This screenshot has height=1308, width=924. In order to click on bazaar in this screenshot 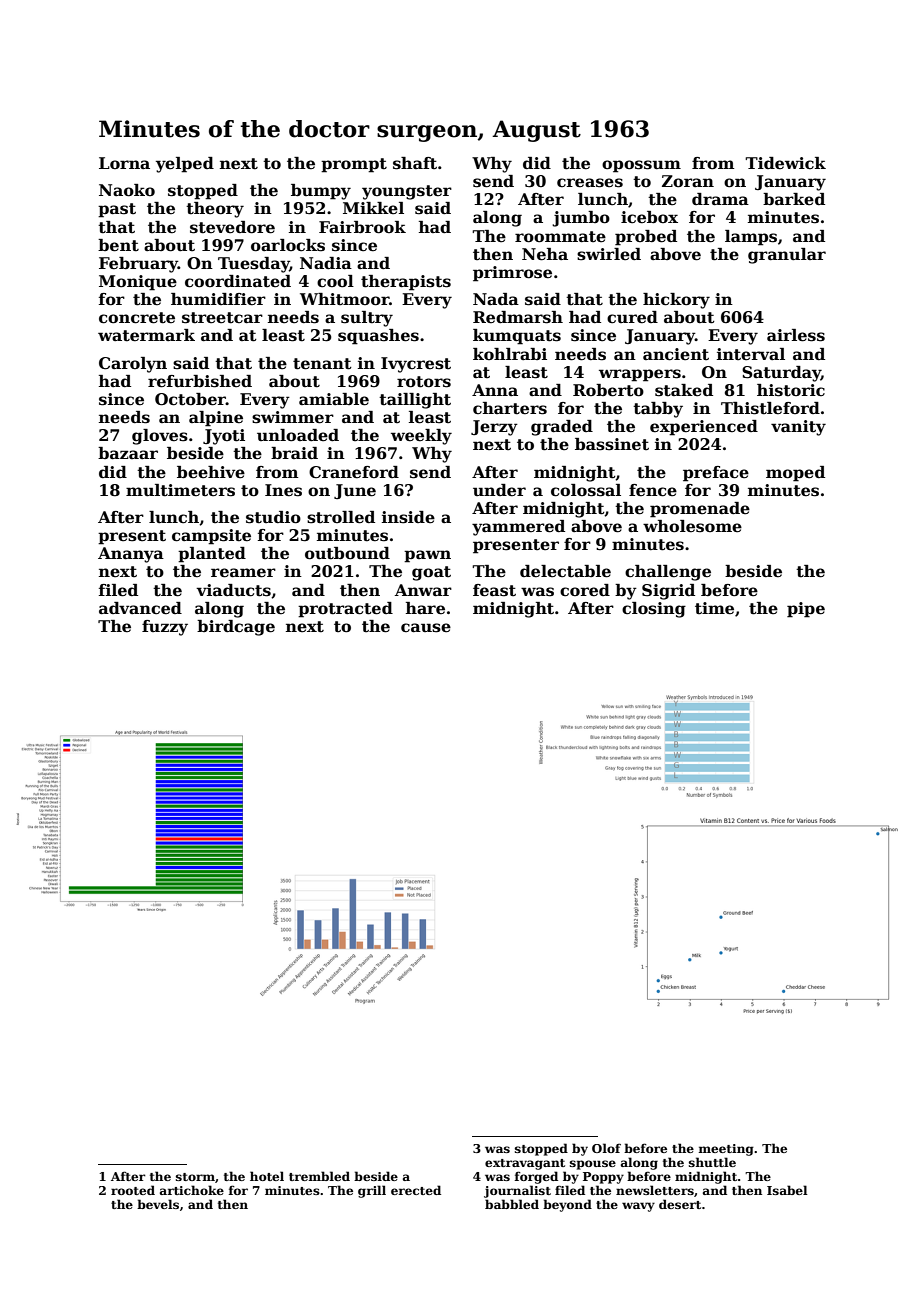, I will do `click(128, 453)`.
